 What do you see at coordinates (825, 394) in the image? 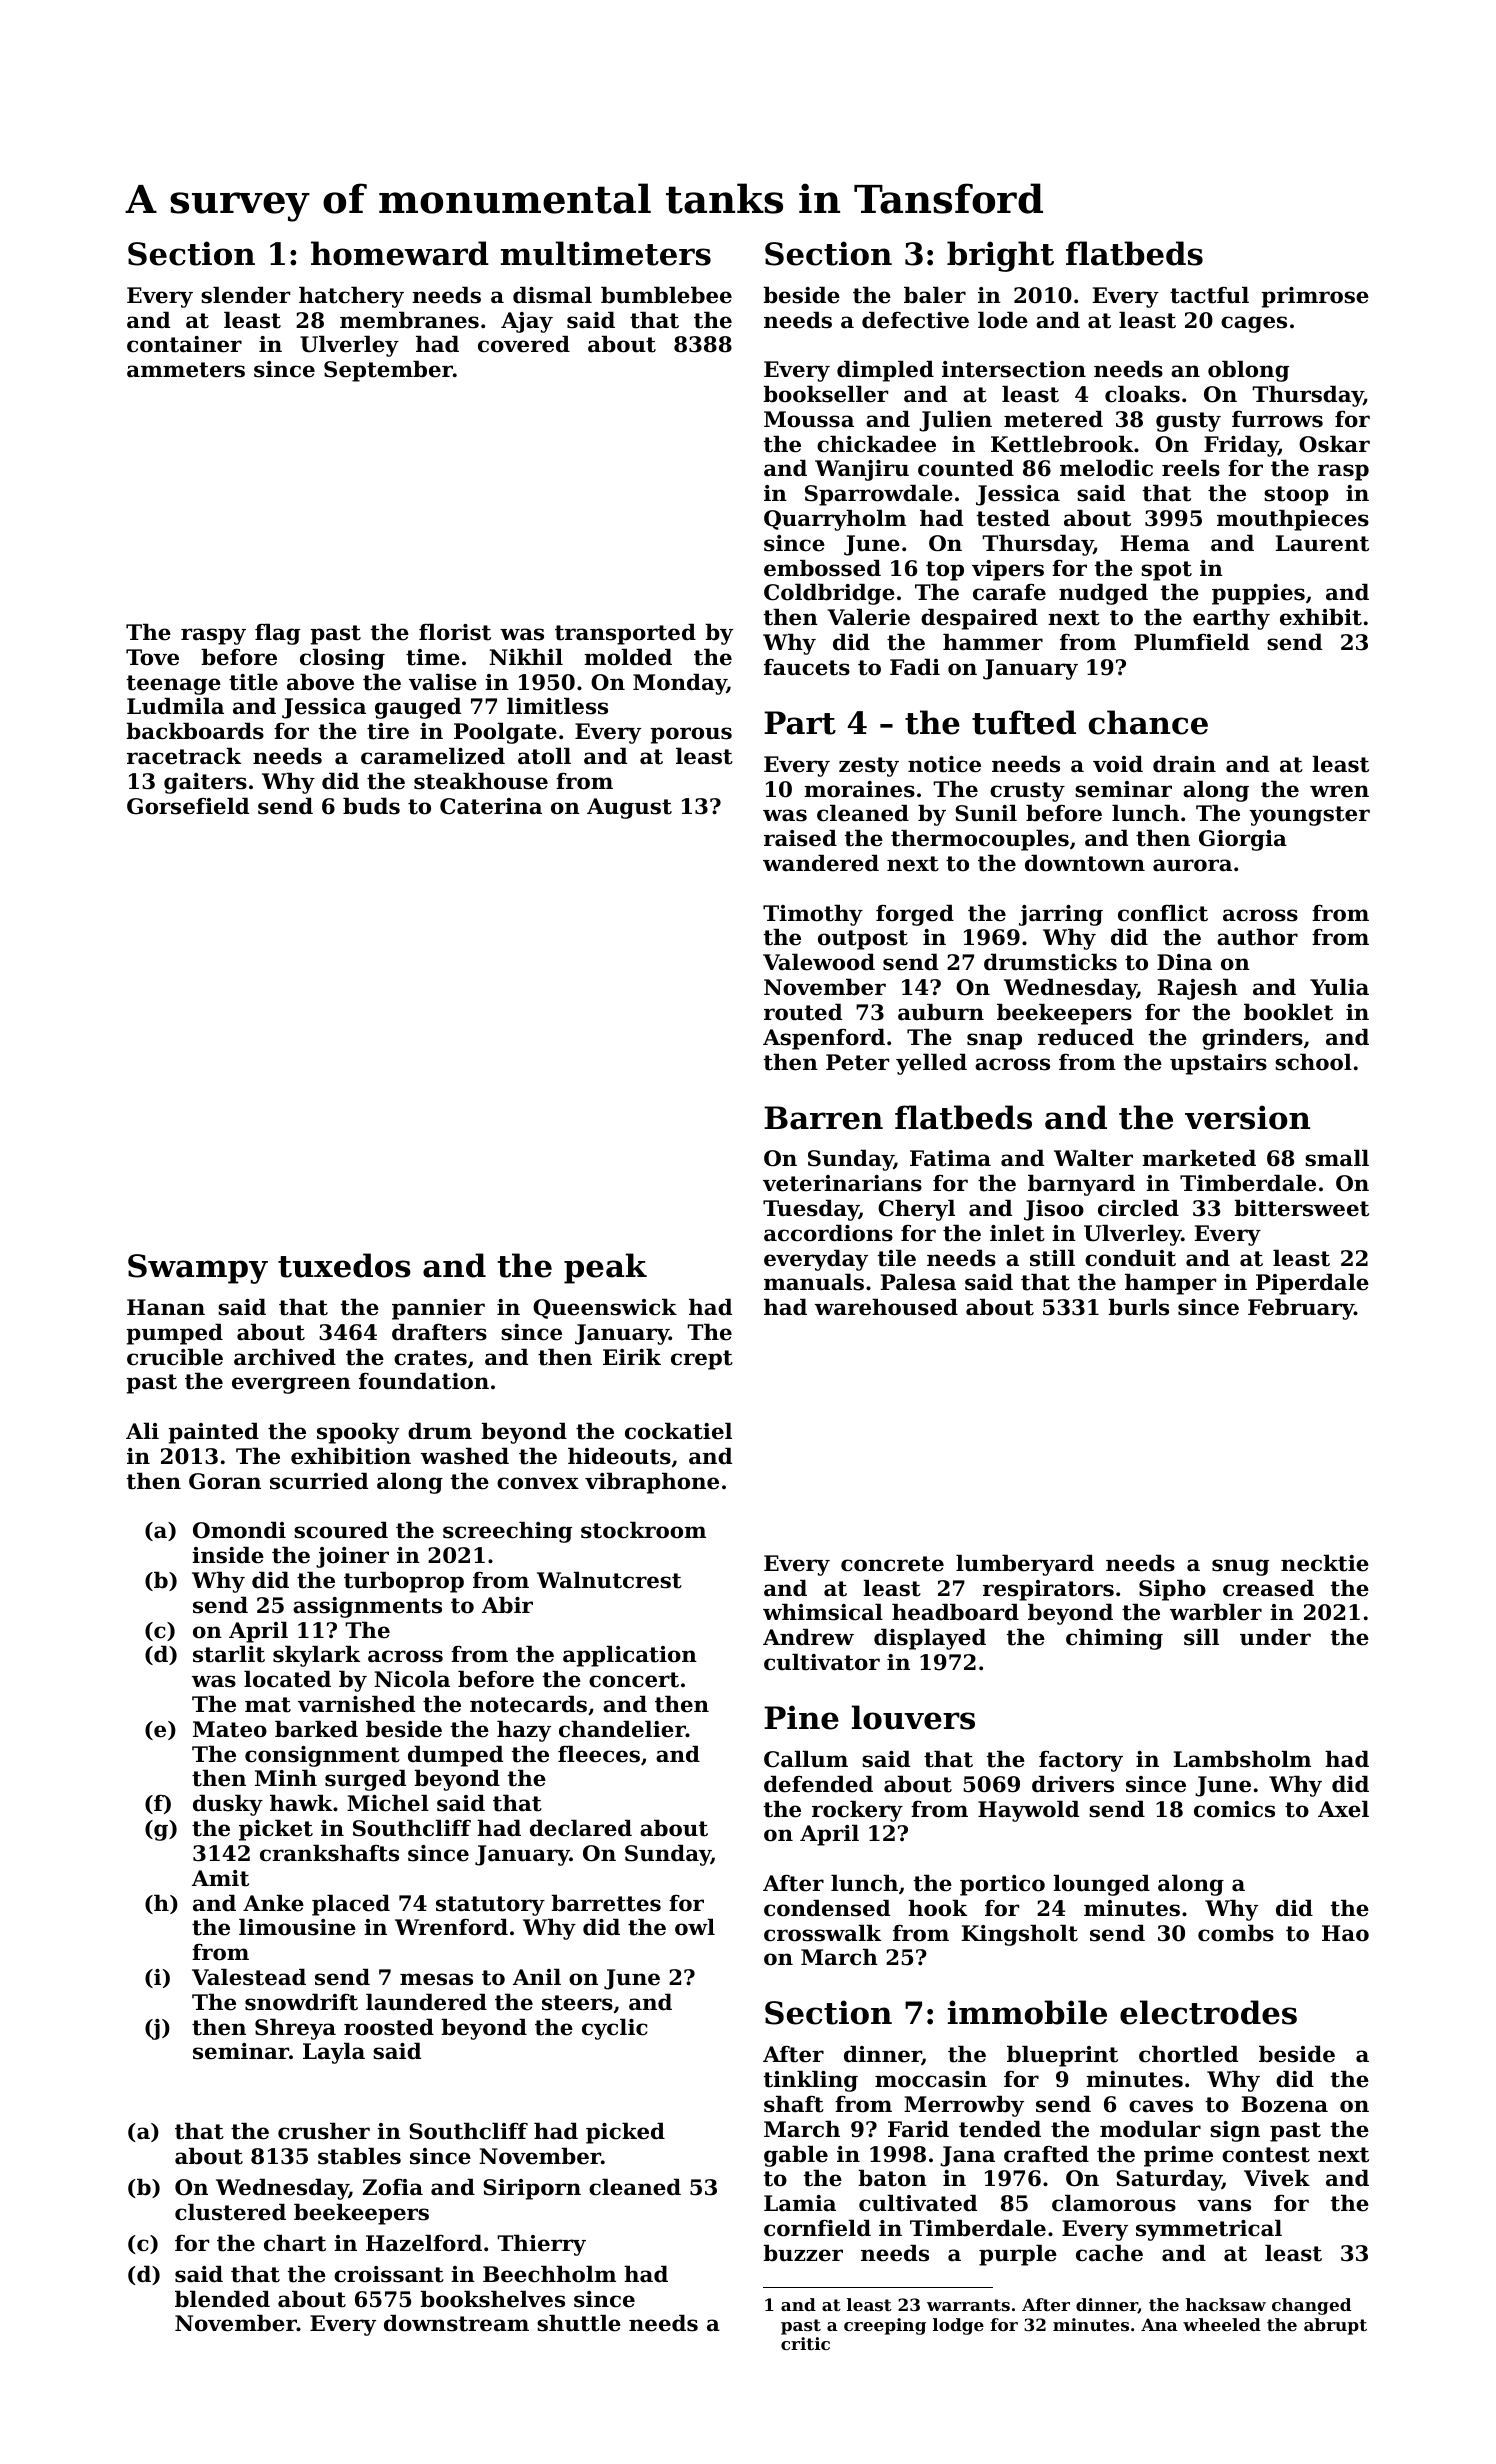
I see `bookseller` at bounding box center [825, 394].
